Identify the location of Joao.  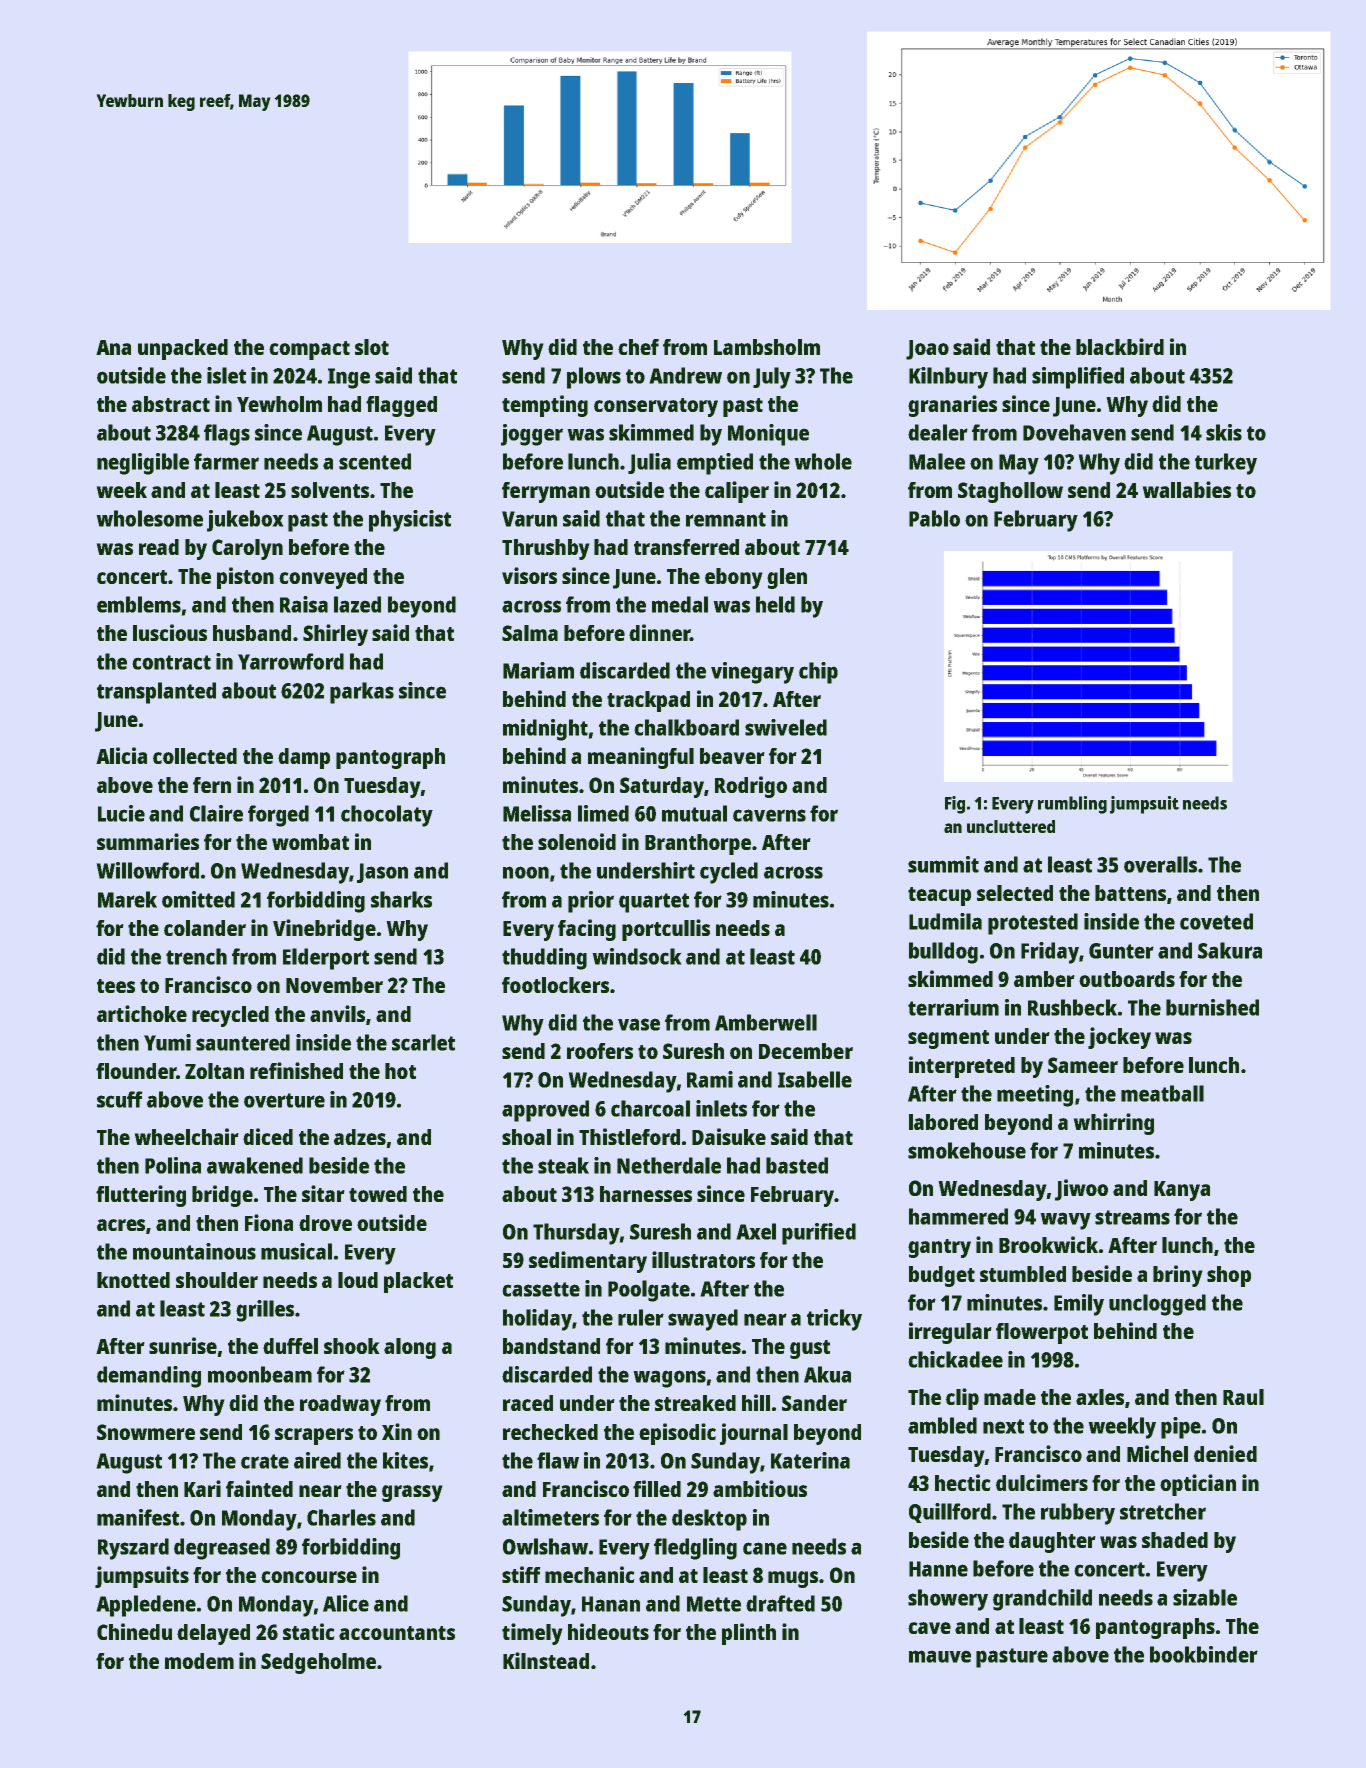
(927, 350).
